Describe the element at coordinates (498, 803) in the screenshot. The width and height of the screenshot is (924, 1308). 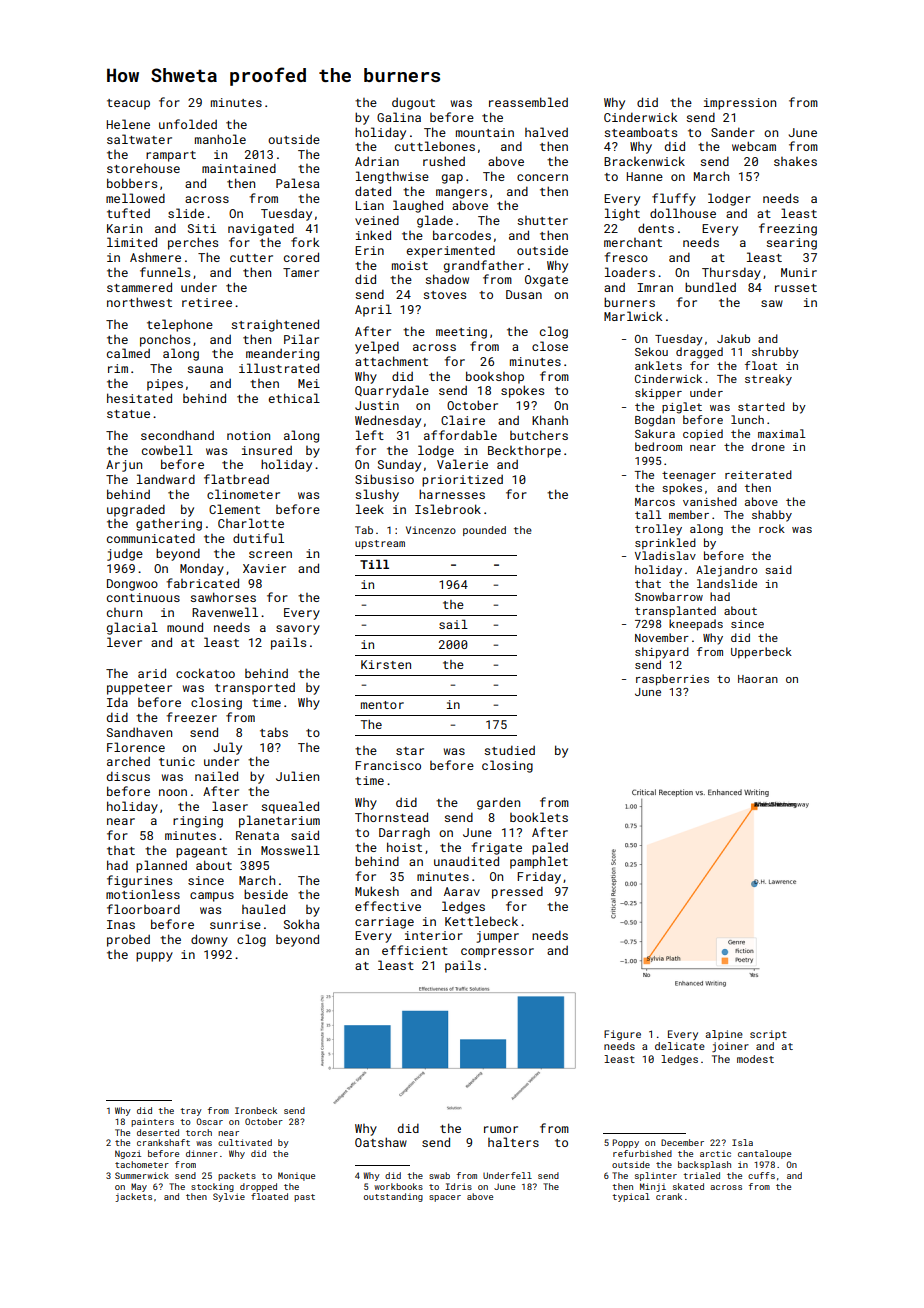
I see `garden` at that location.
